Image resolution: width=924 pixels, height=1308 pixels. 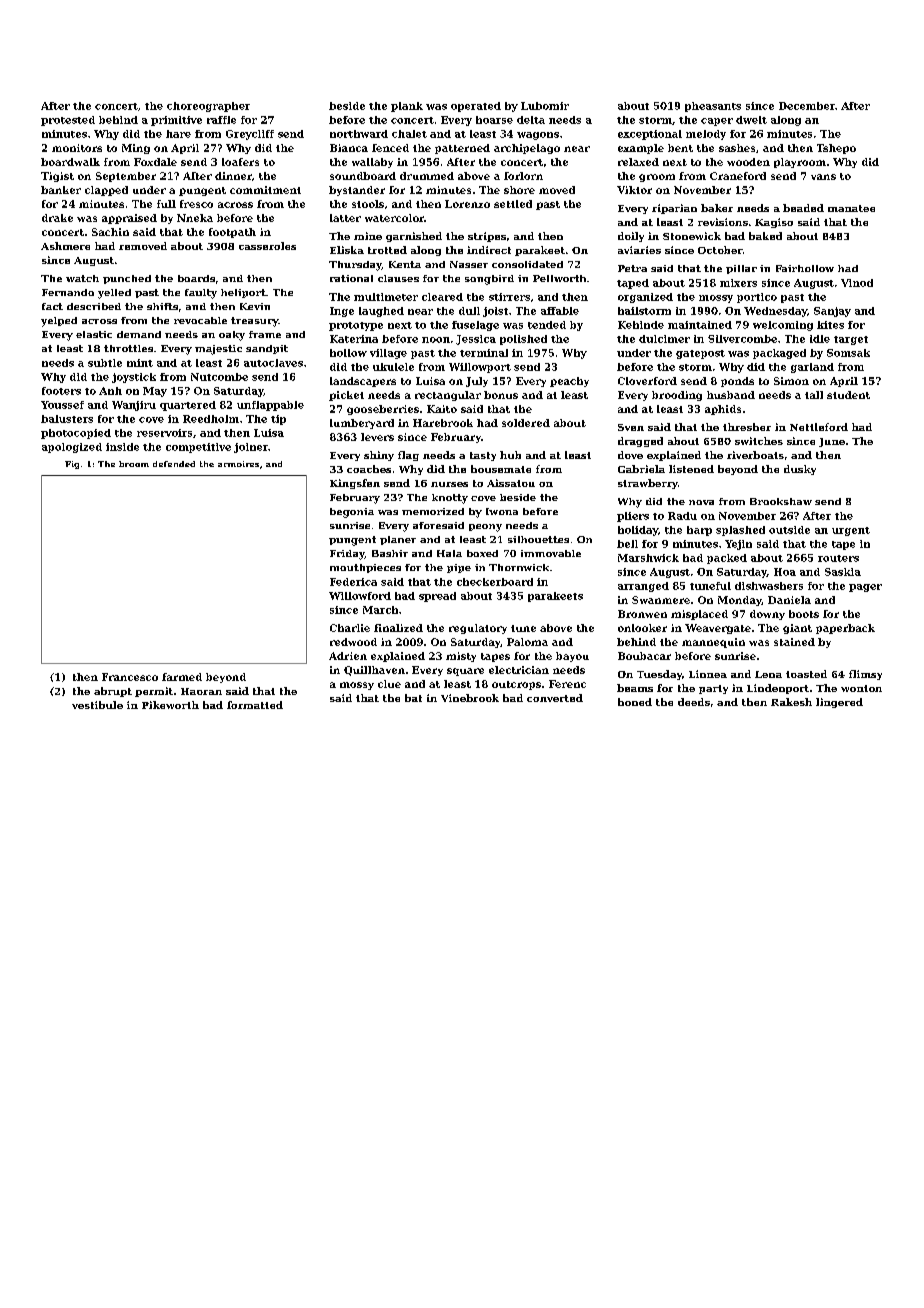 I want to click on Fig, so click(x=72, y=465).
